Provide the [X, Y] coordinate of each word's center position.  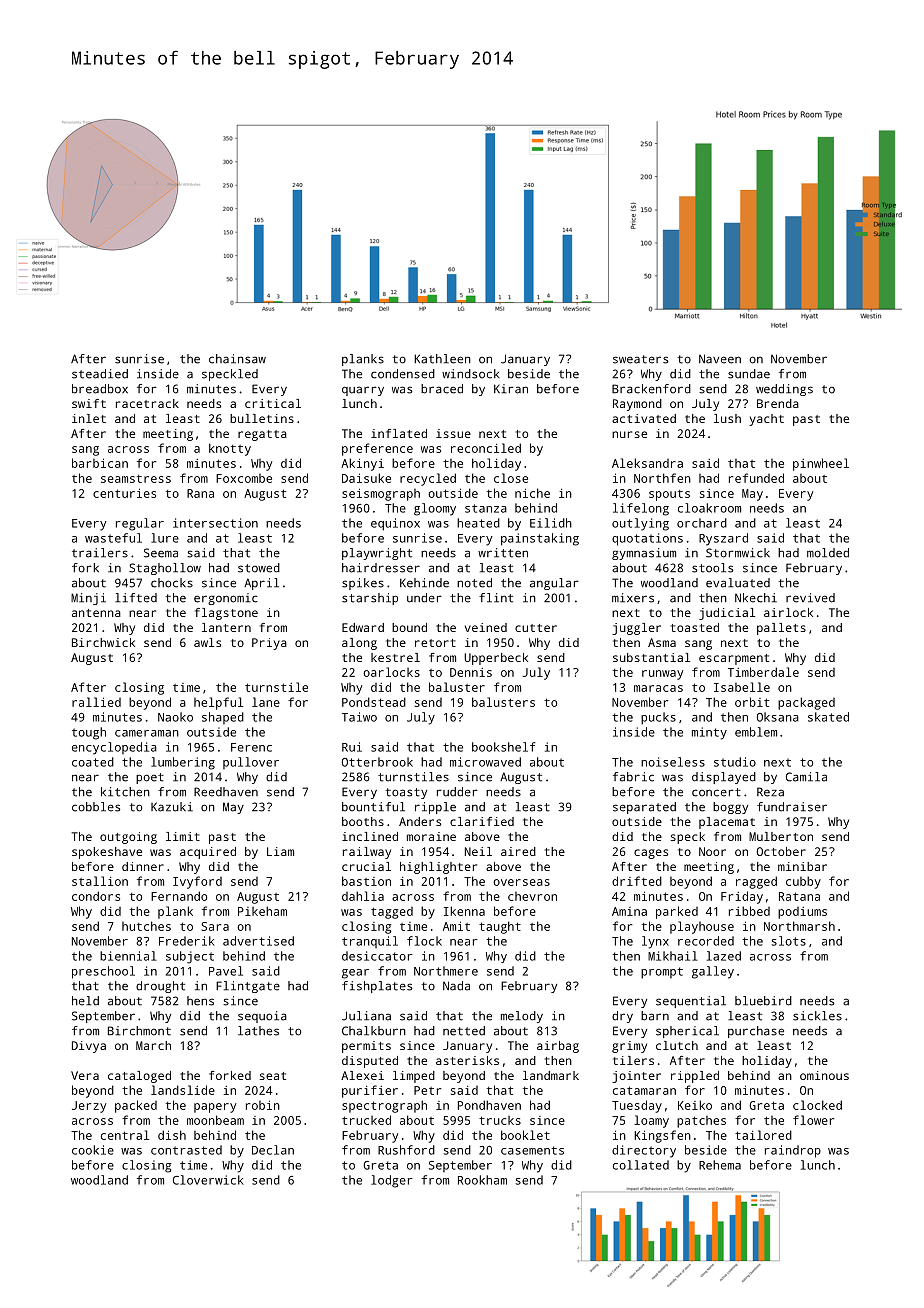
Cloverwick [208, 1180]
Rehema [720, 1165]
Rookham [482, 1180]
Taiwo [359, 717]
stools [712, 568]
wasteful [113, 538]
